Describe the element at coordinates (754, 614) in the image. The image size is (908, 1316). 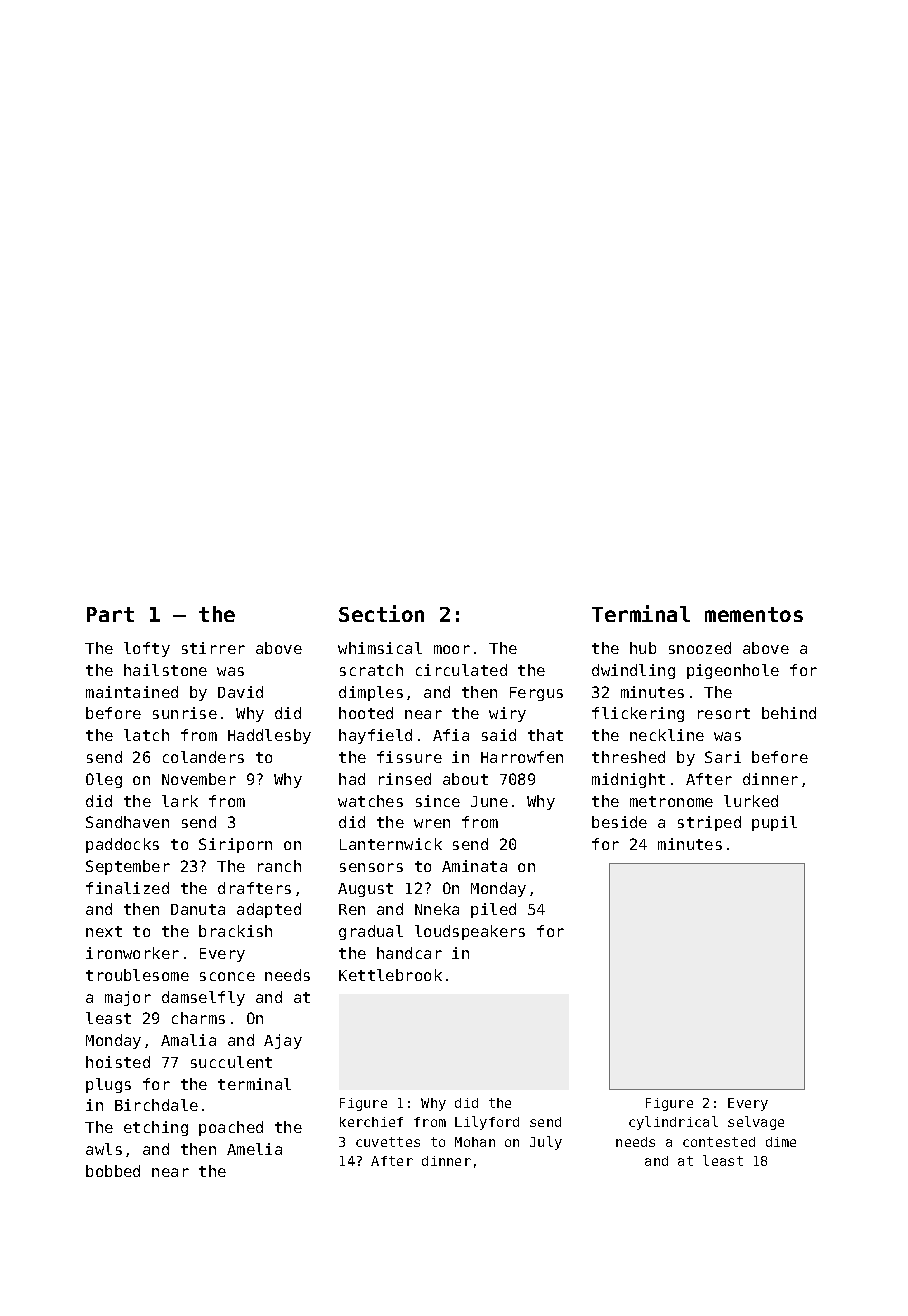
I see `mementos` at that location.
